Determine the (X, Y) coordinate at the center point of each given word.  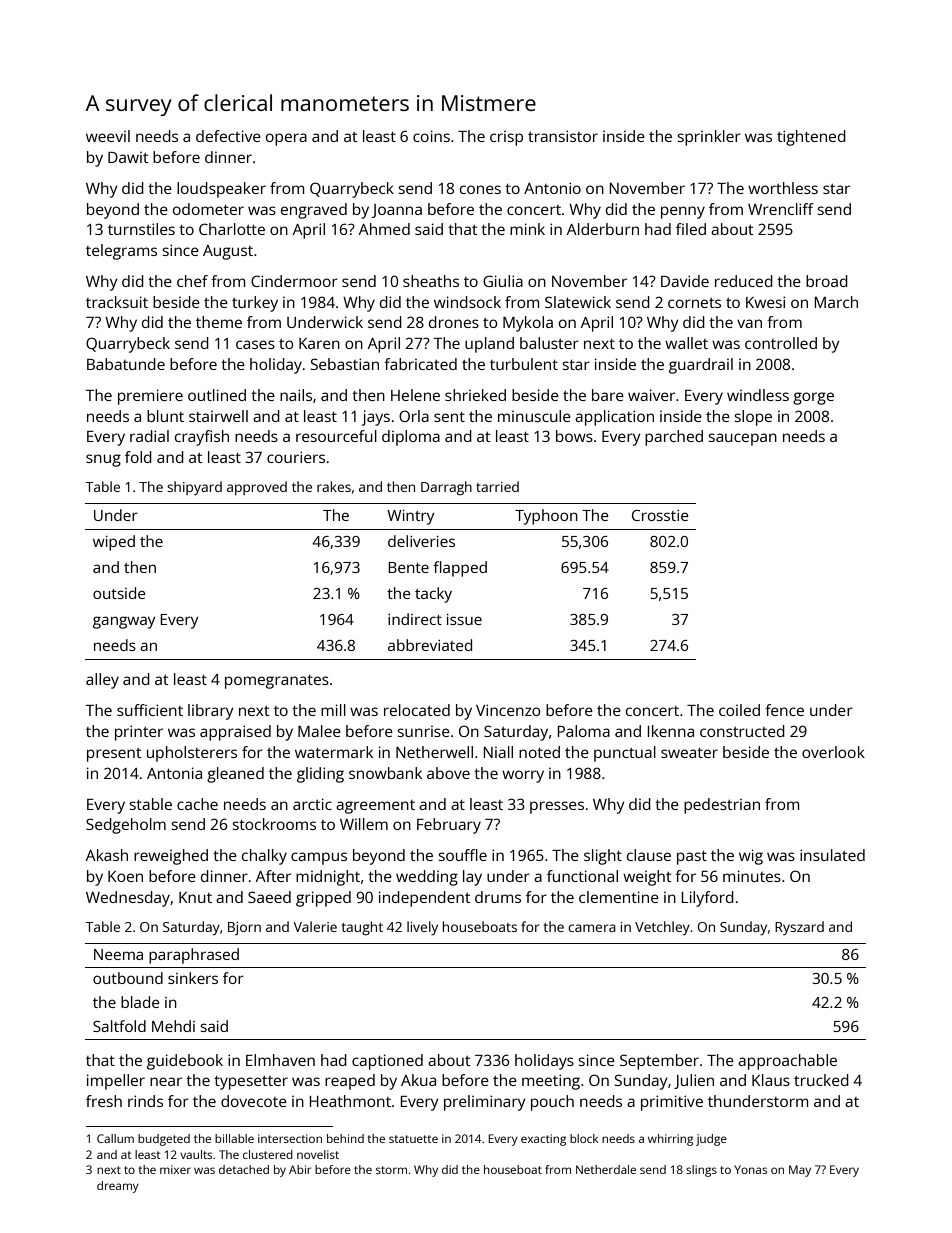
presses (557, 807)
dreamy (118, 1187)
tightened (811, 138)
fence (784, 710)
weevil (108, 136)
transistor (563, 136)
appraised (235, 733)
